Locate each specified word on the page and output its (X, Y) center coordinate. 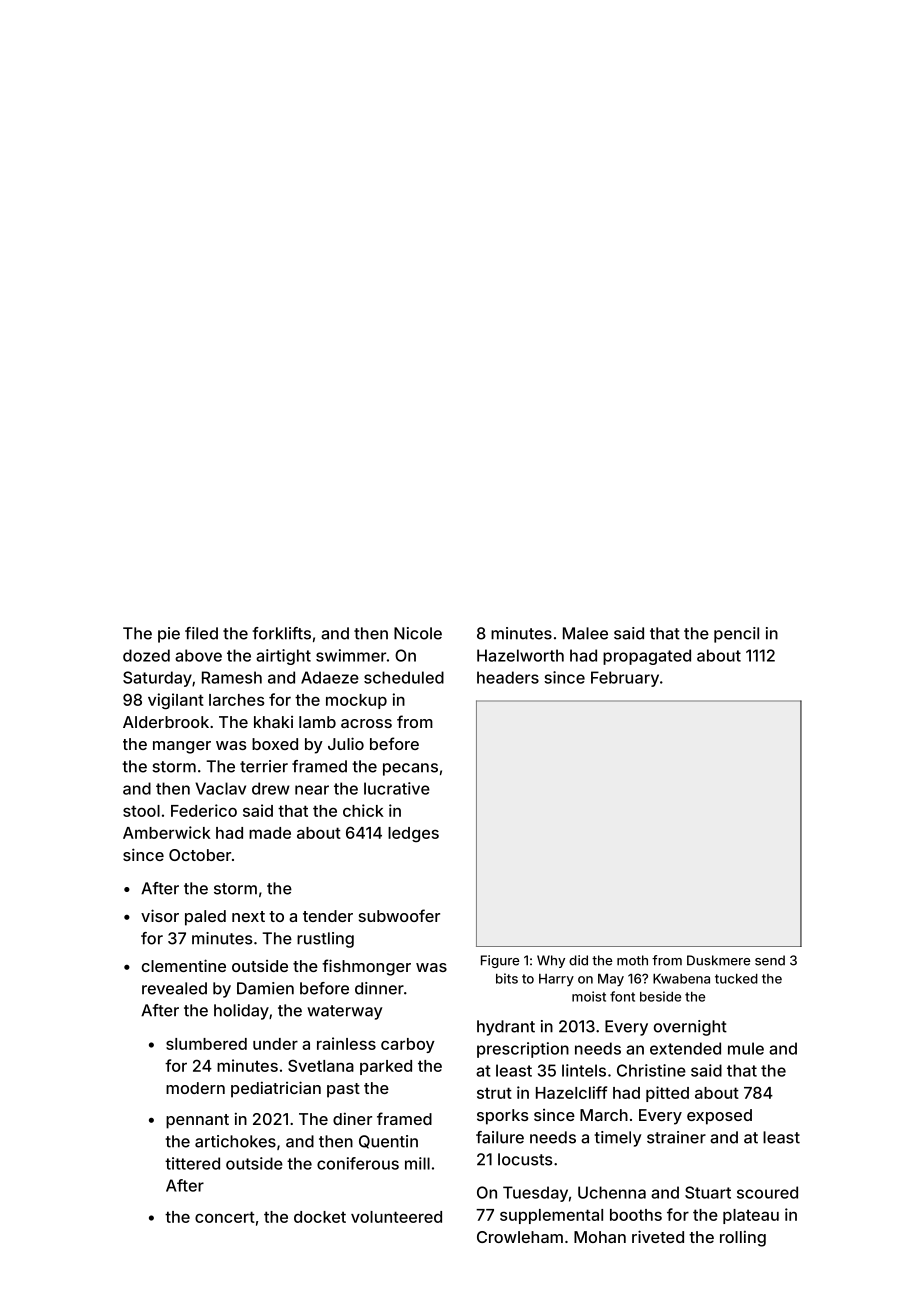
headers (508, 677)
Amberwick (167, 832)
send (770, 960)
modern (195, 1088)
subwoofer (399, 915)
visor (160, 915)
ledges (413, 834)
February (625, 679)
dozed (146, 655)
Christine (651, 1070)
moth (632, 960)
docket (320, 1217)
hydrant (506, 1028)
